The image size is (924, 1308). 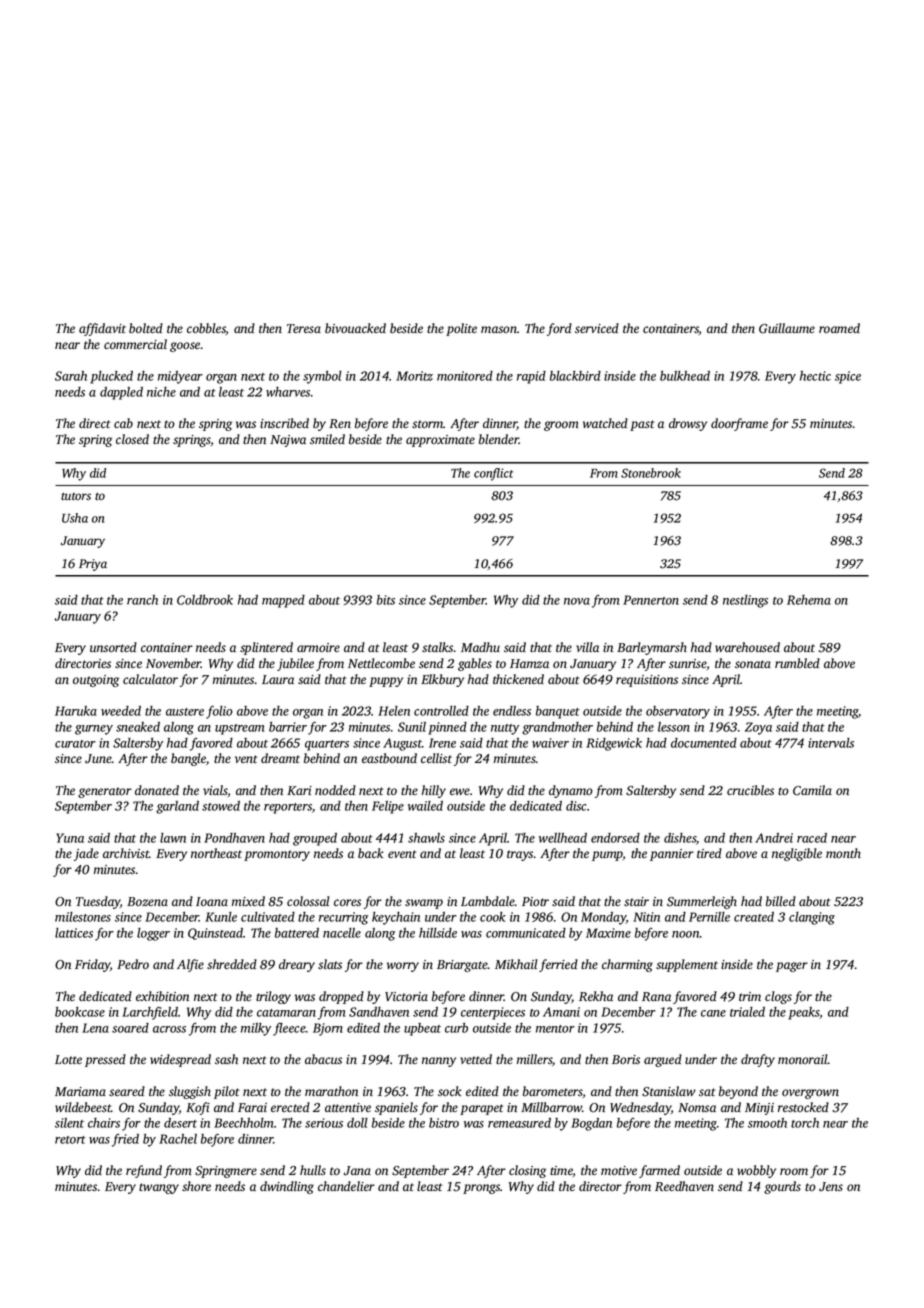 What do you see at coordinates (185, 347) in the screenshot?
I see `goose` at bounding box center [185, 347].
